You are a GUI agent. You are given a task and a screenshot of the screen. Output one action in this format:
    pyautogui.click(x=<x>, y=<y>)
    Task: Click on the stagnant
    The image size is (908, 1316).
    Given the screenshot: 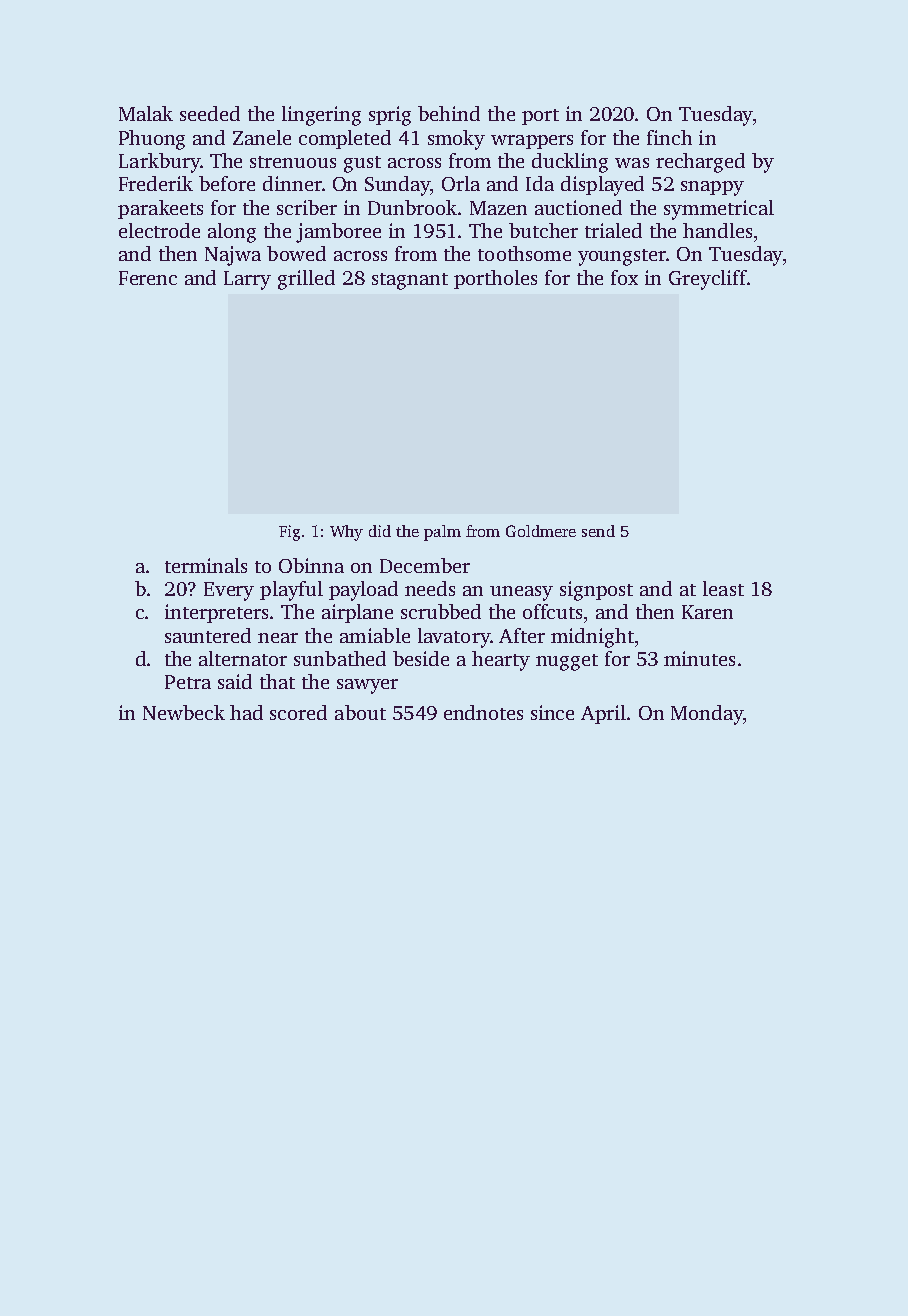 What is the action you would take?
    pyautogui.click(x=410, y=281)
